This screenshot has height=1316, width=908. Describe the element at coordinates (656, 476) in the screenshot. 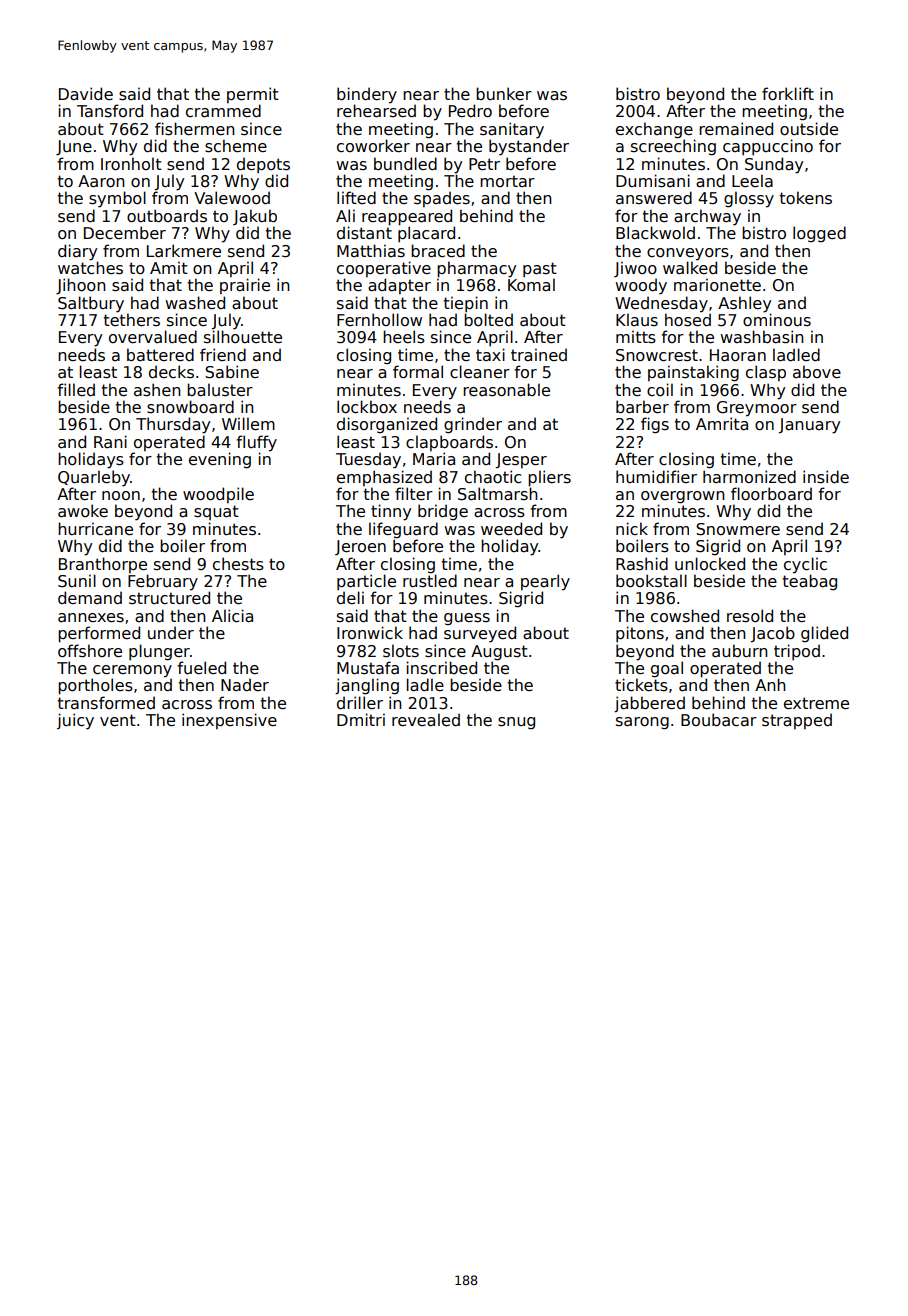

I see `humidifier` at that location.
